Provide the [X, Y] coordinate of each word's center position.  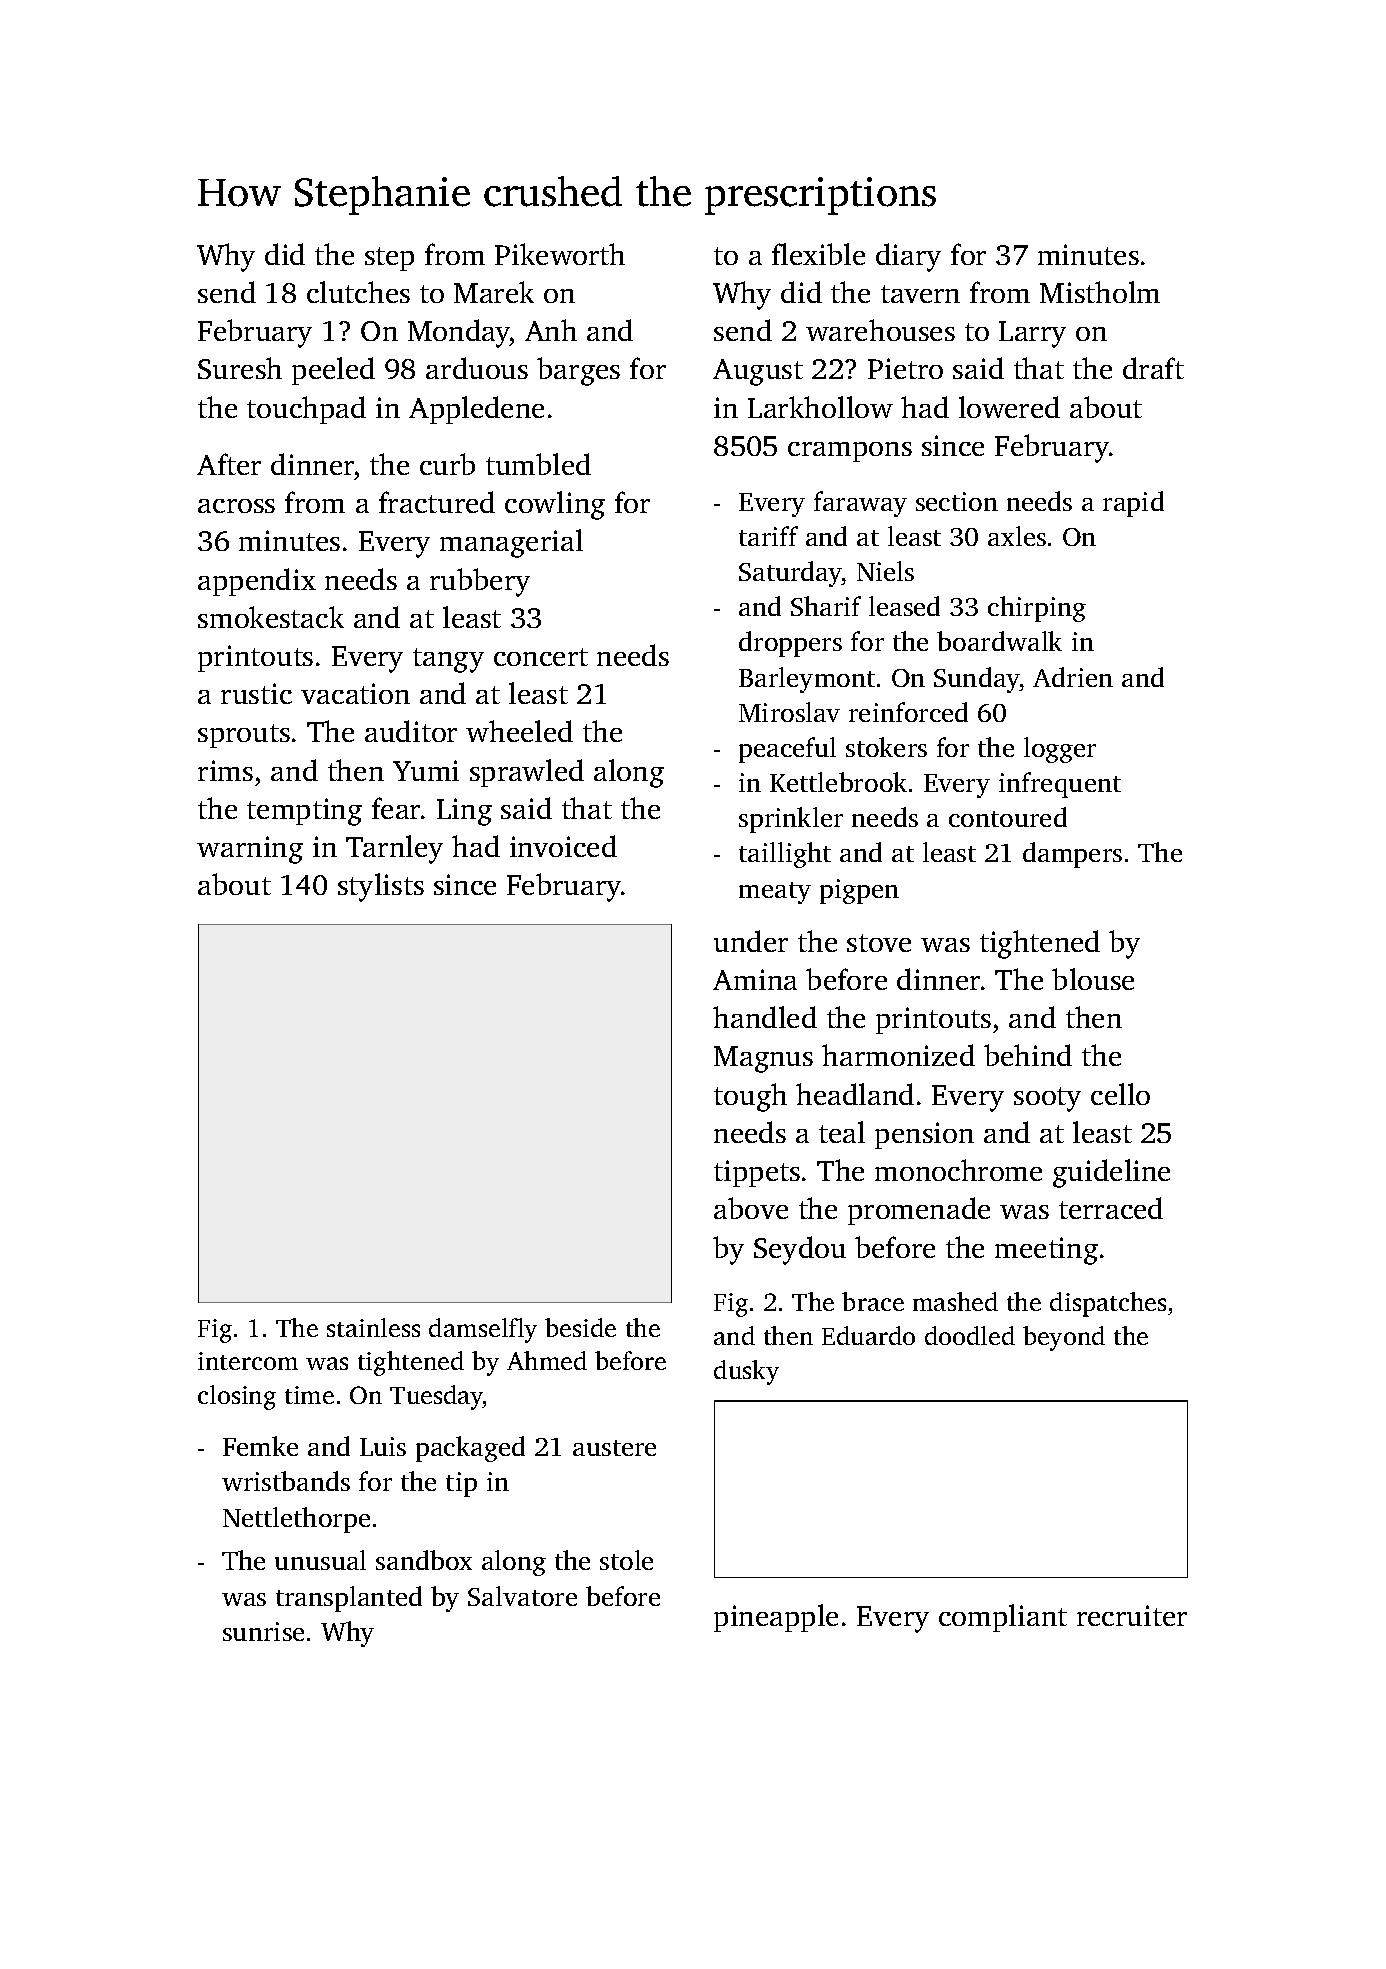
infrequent [1060, 785]
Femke [260, 1446]
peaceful [787, 750]
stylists [381, 887]
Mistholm [1100, 292]
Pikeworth [560, 254]
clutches [358, 292]
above [751, 1208]
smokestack [271, 617]
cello [1120, 1094]
